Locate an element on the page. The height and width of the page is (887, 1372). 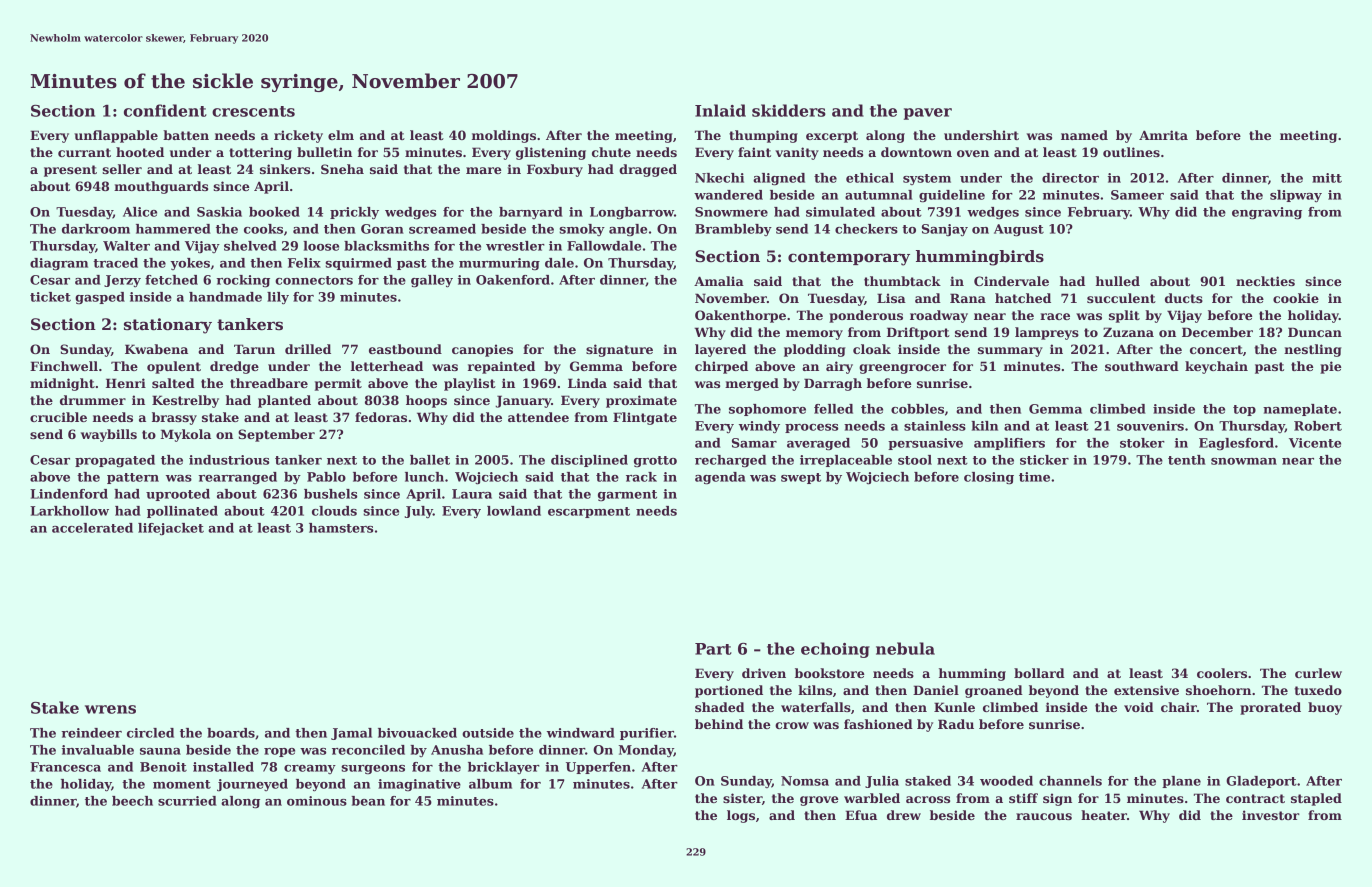
reindeer is located at coordinates (91, 733).
